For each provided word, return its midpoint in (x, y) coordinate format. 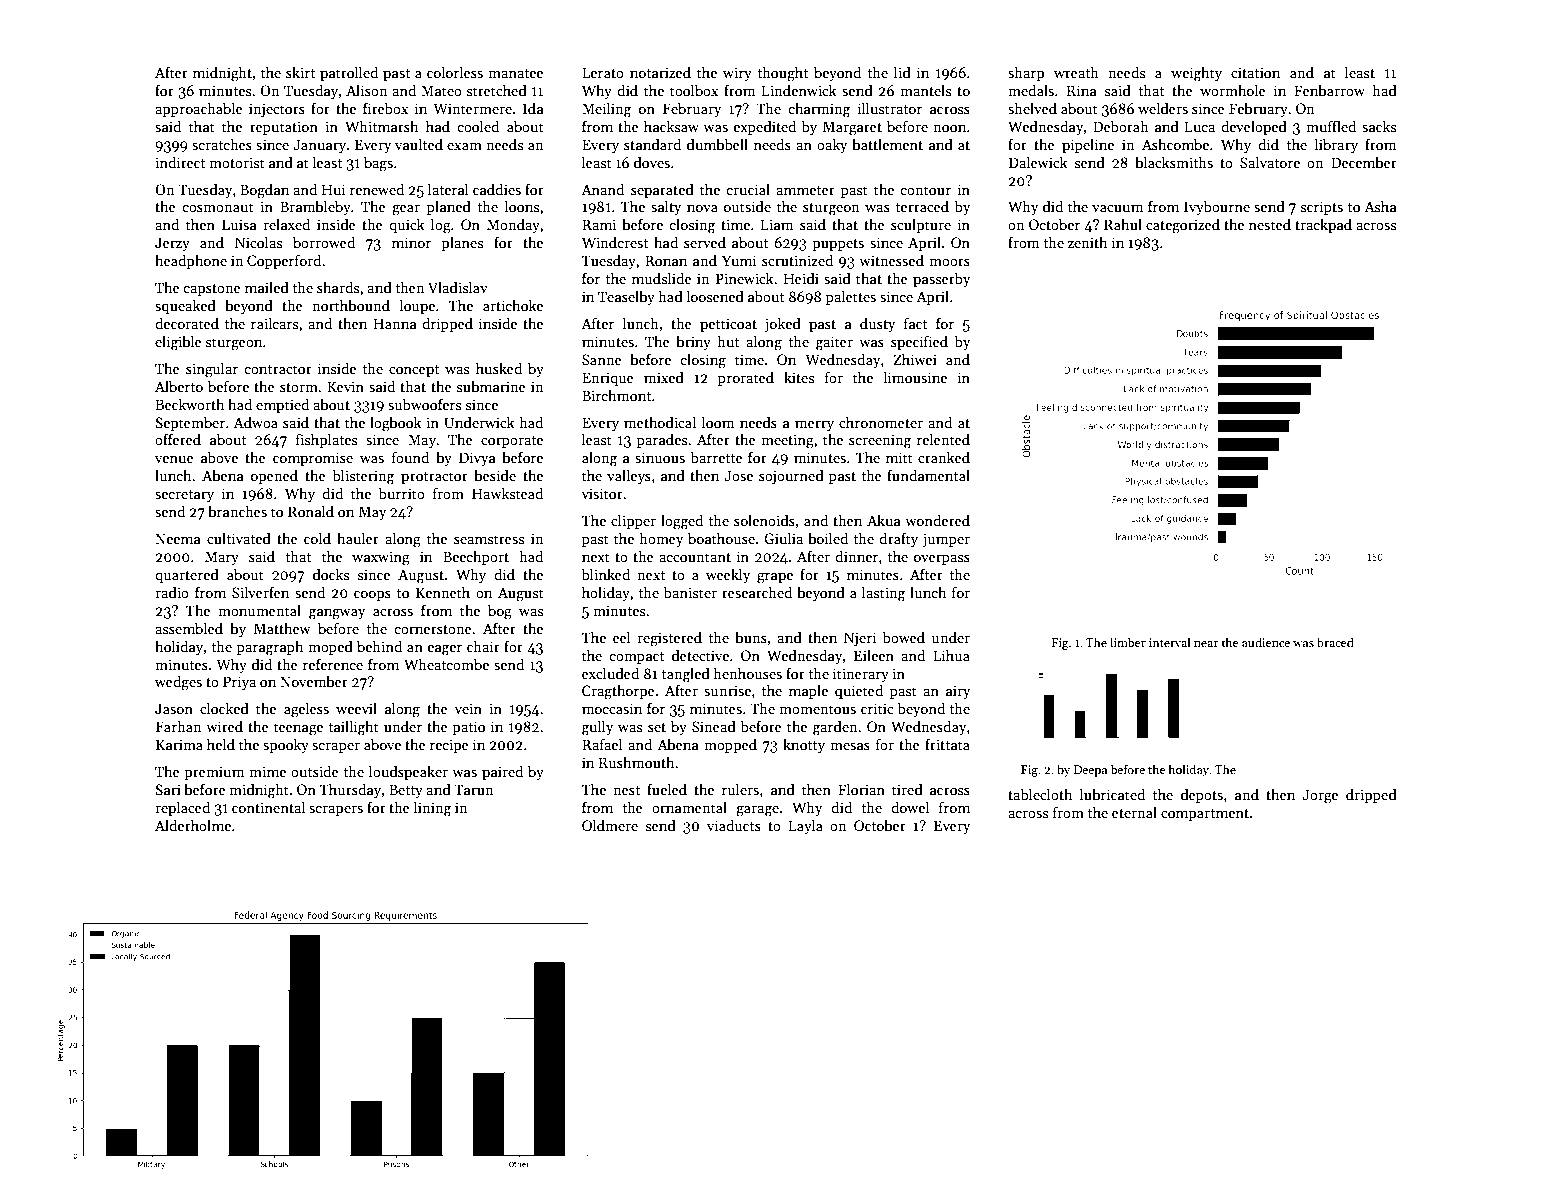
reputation (284, 128)
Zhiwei (915, 359)
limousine (915, 377)
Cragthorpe (618, 692)
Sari (168, 789)
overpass (942, 560)
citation (1255, 72)
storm (299, 387)
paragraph (270, 648)
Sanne (602, 359)
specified (919, 342)
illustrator (890, 108)
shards (338, 287)
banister (690, 592)
